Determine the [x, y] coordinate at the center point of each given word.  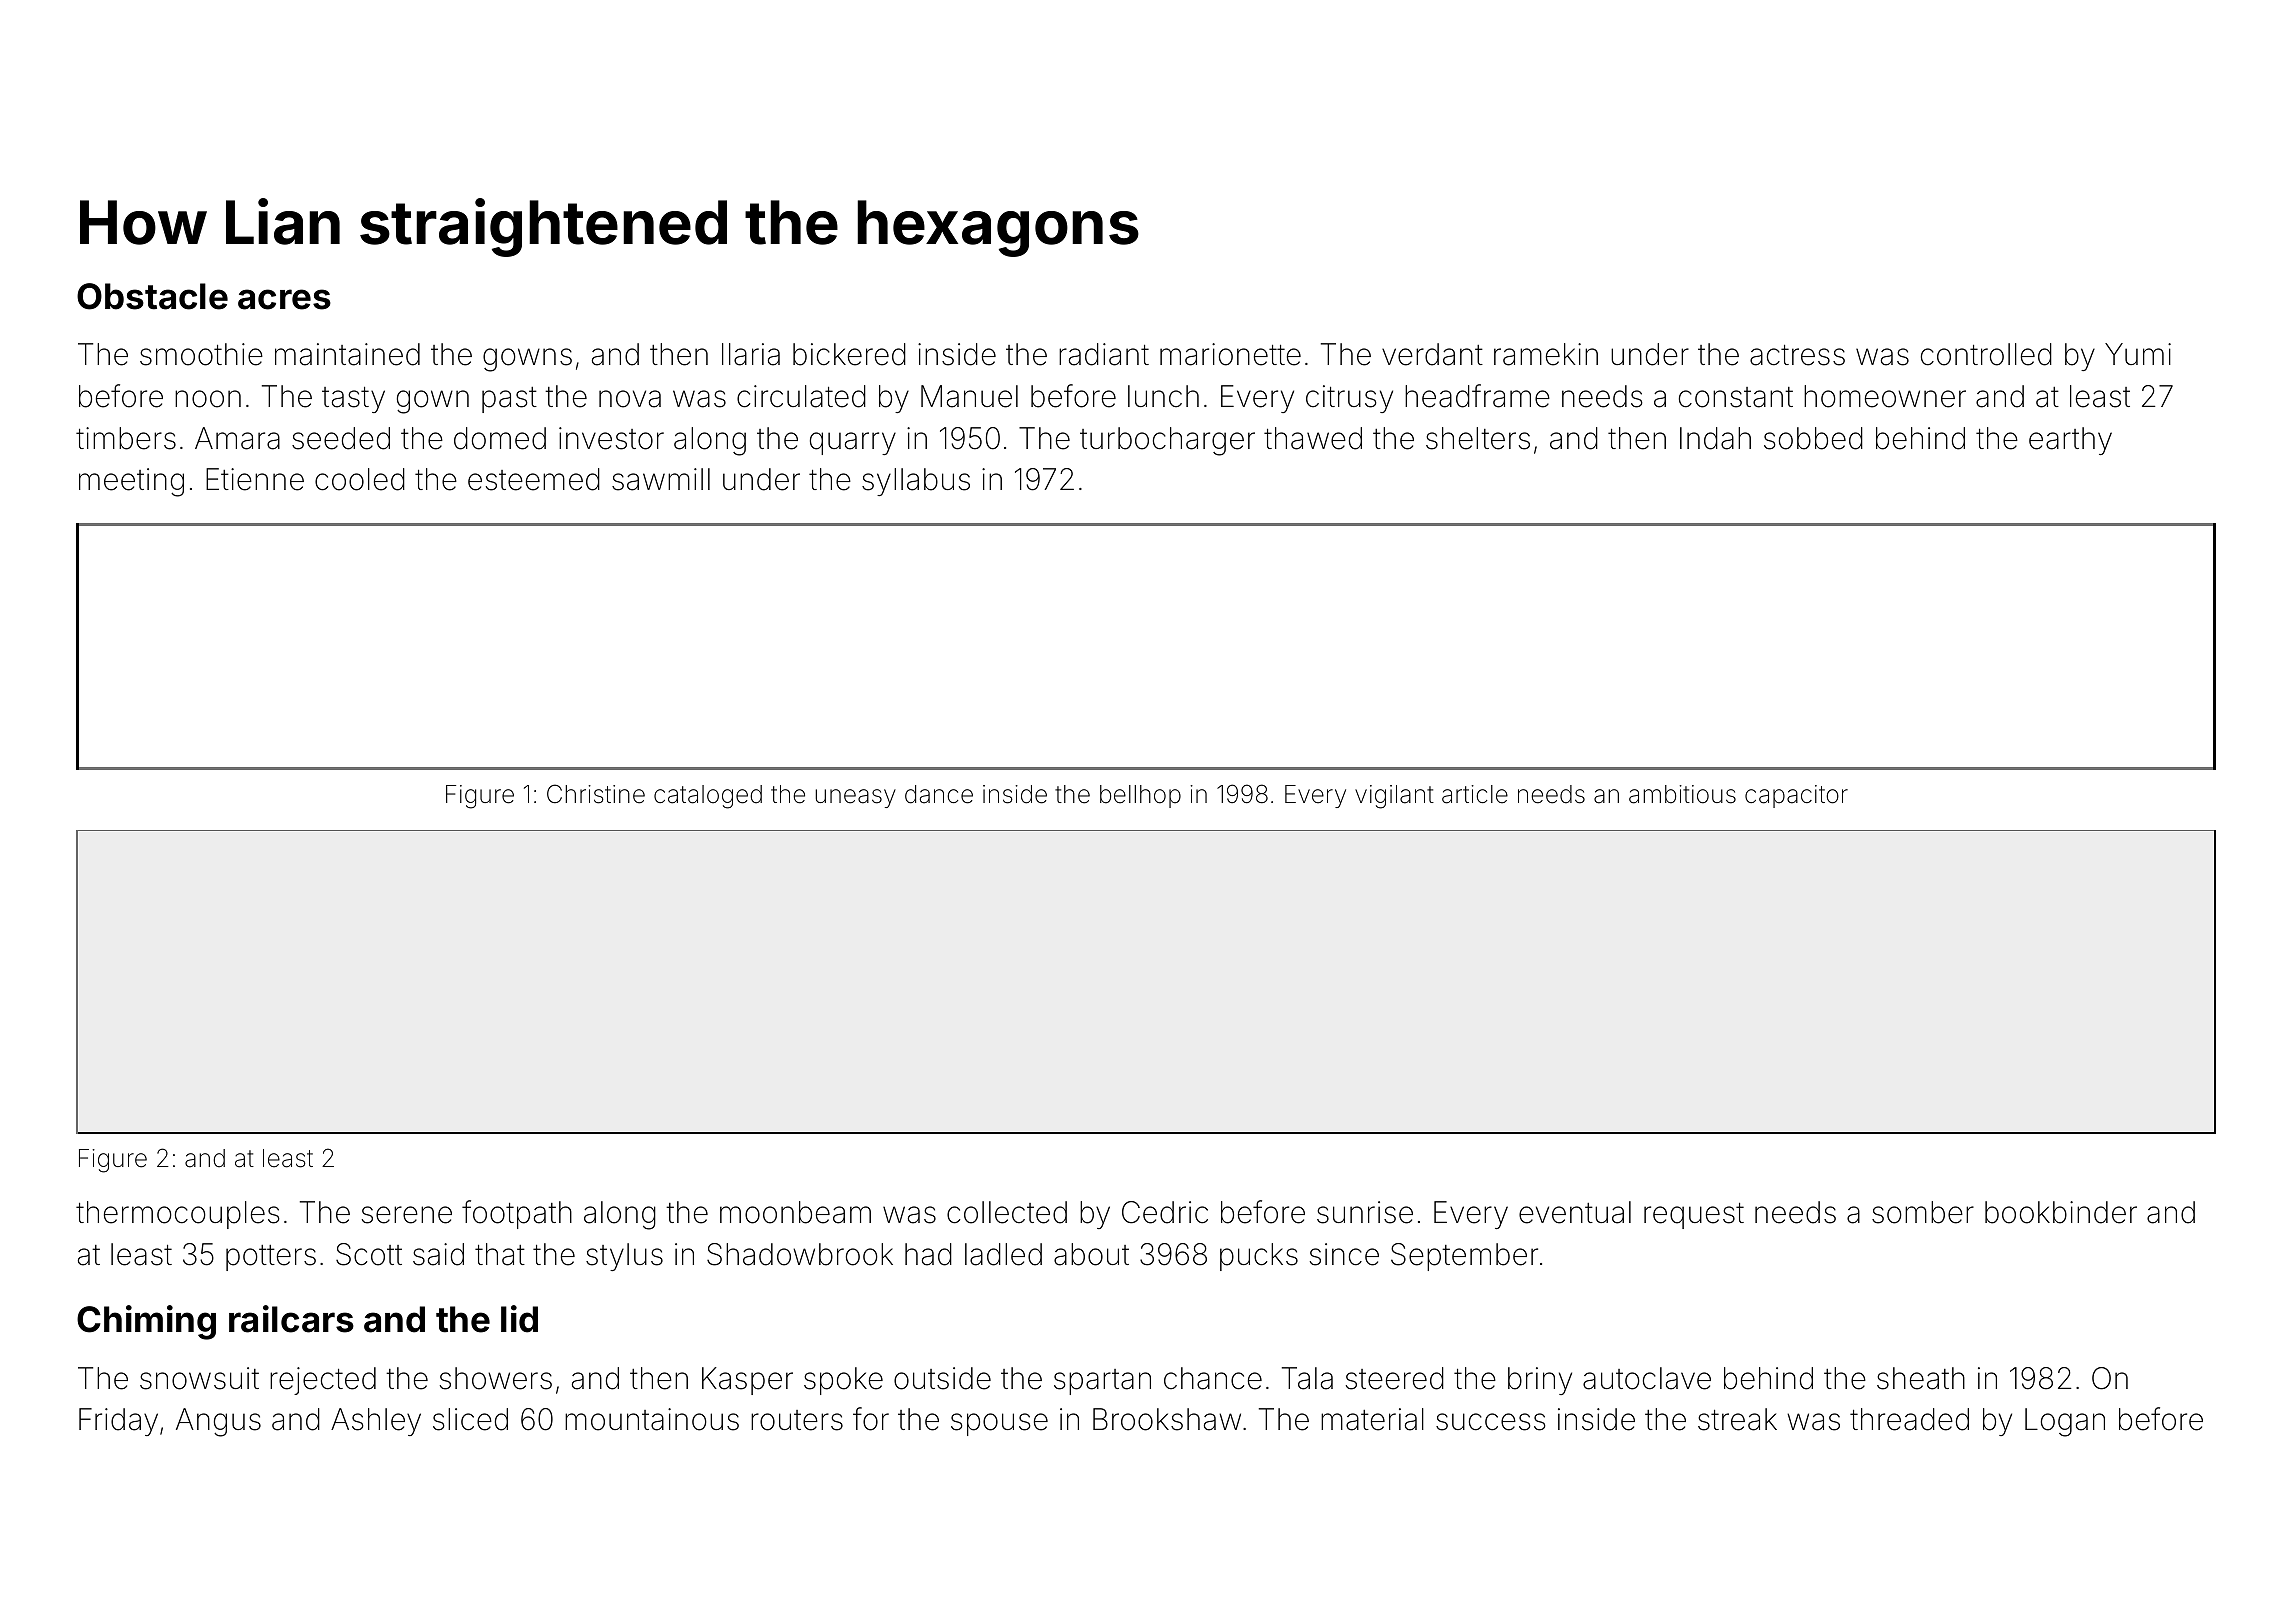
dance [939, 794]
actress [1797, 355]
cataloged [708, 797]
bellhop [1140, 796]
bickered [849, 354]
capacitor [1796, 796]
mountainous [652, 1419]
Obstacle [152, 296]
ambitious [1682, 794]
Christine [596, 794]
